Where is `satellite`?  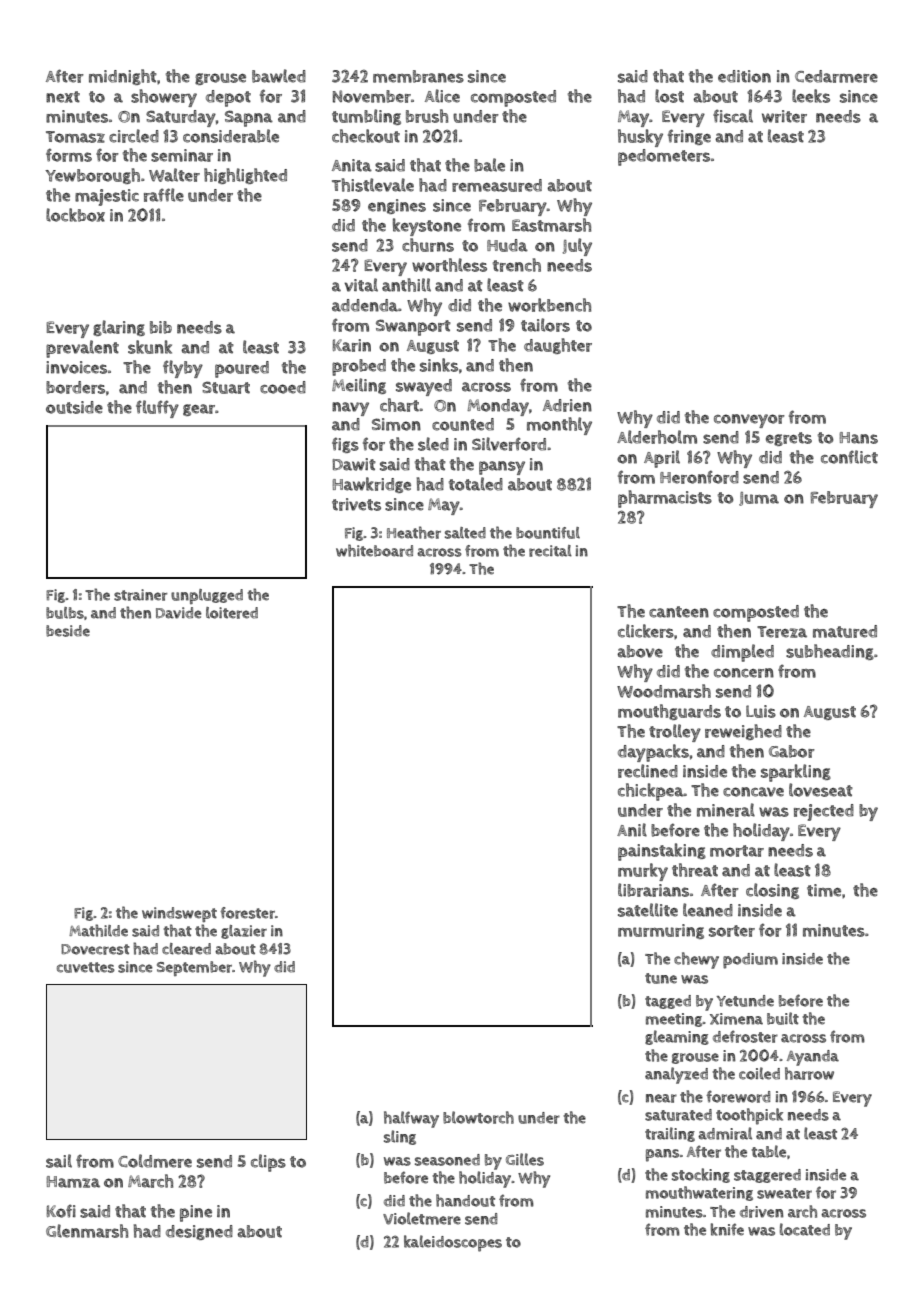 satellite is located at coordinates (648, 910).
